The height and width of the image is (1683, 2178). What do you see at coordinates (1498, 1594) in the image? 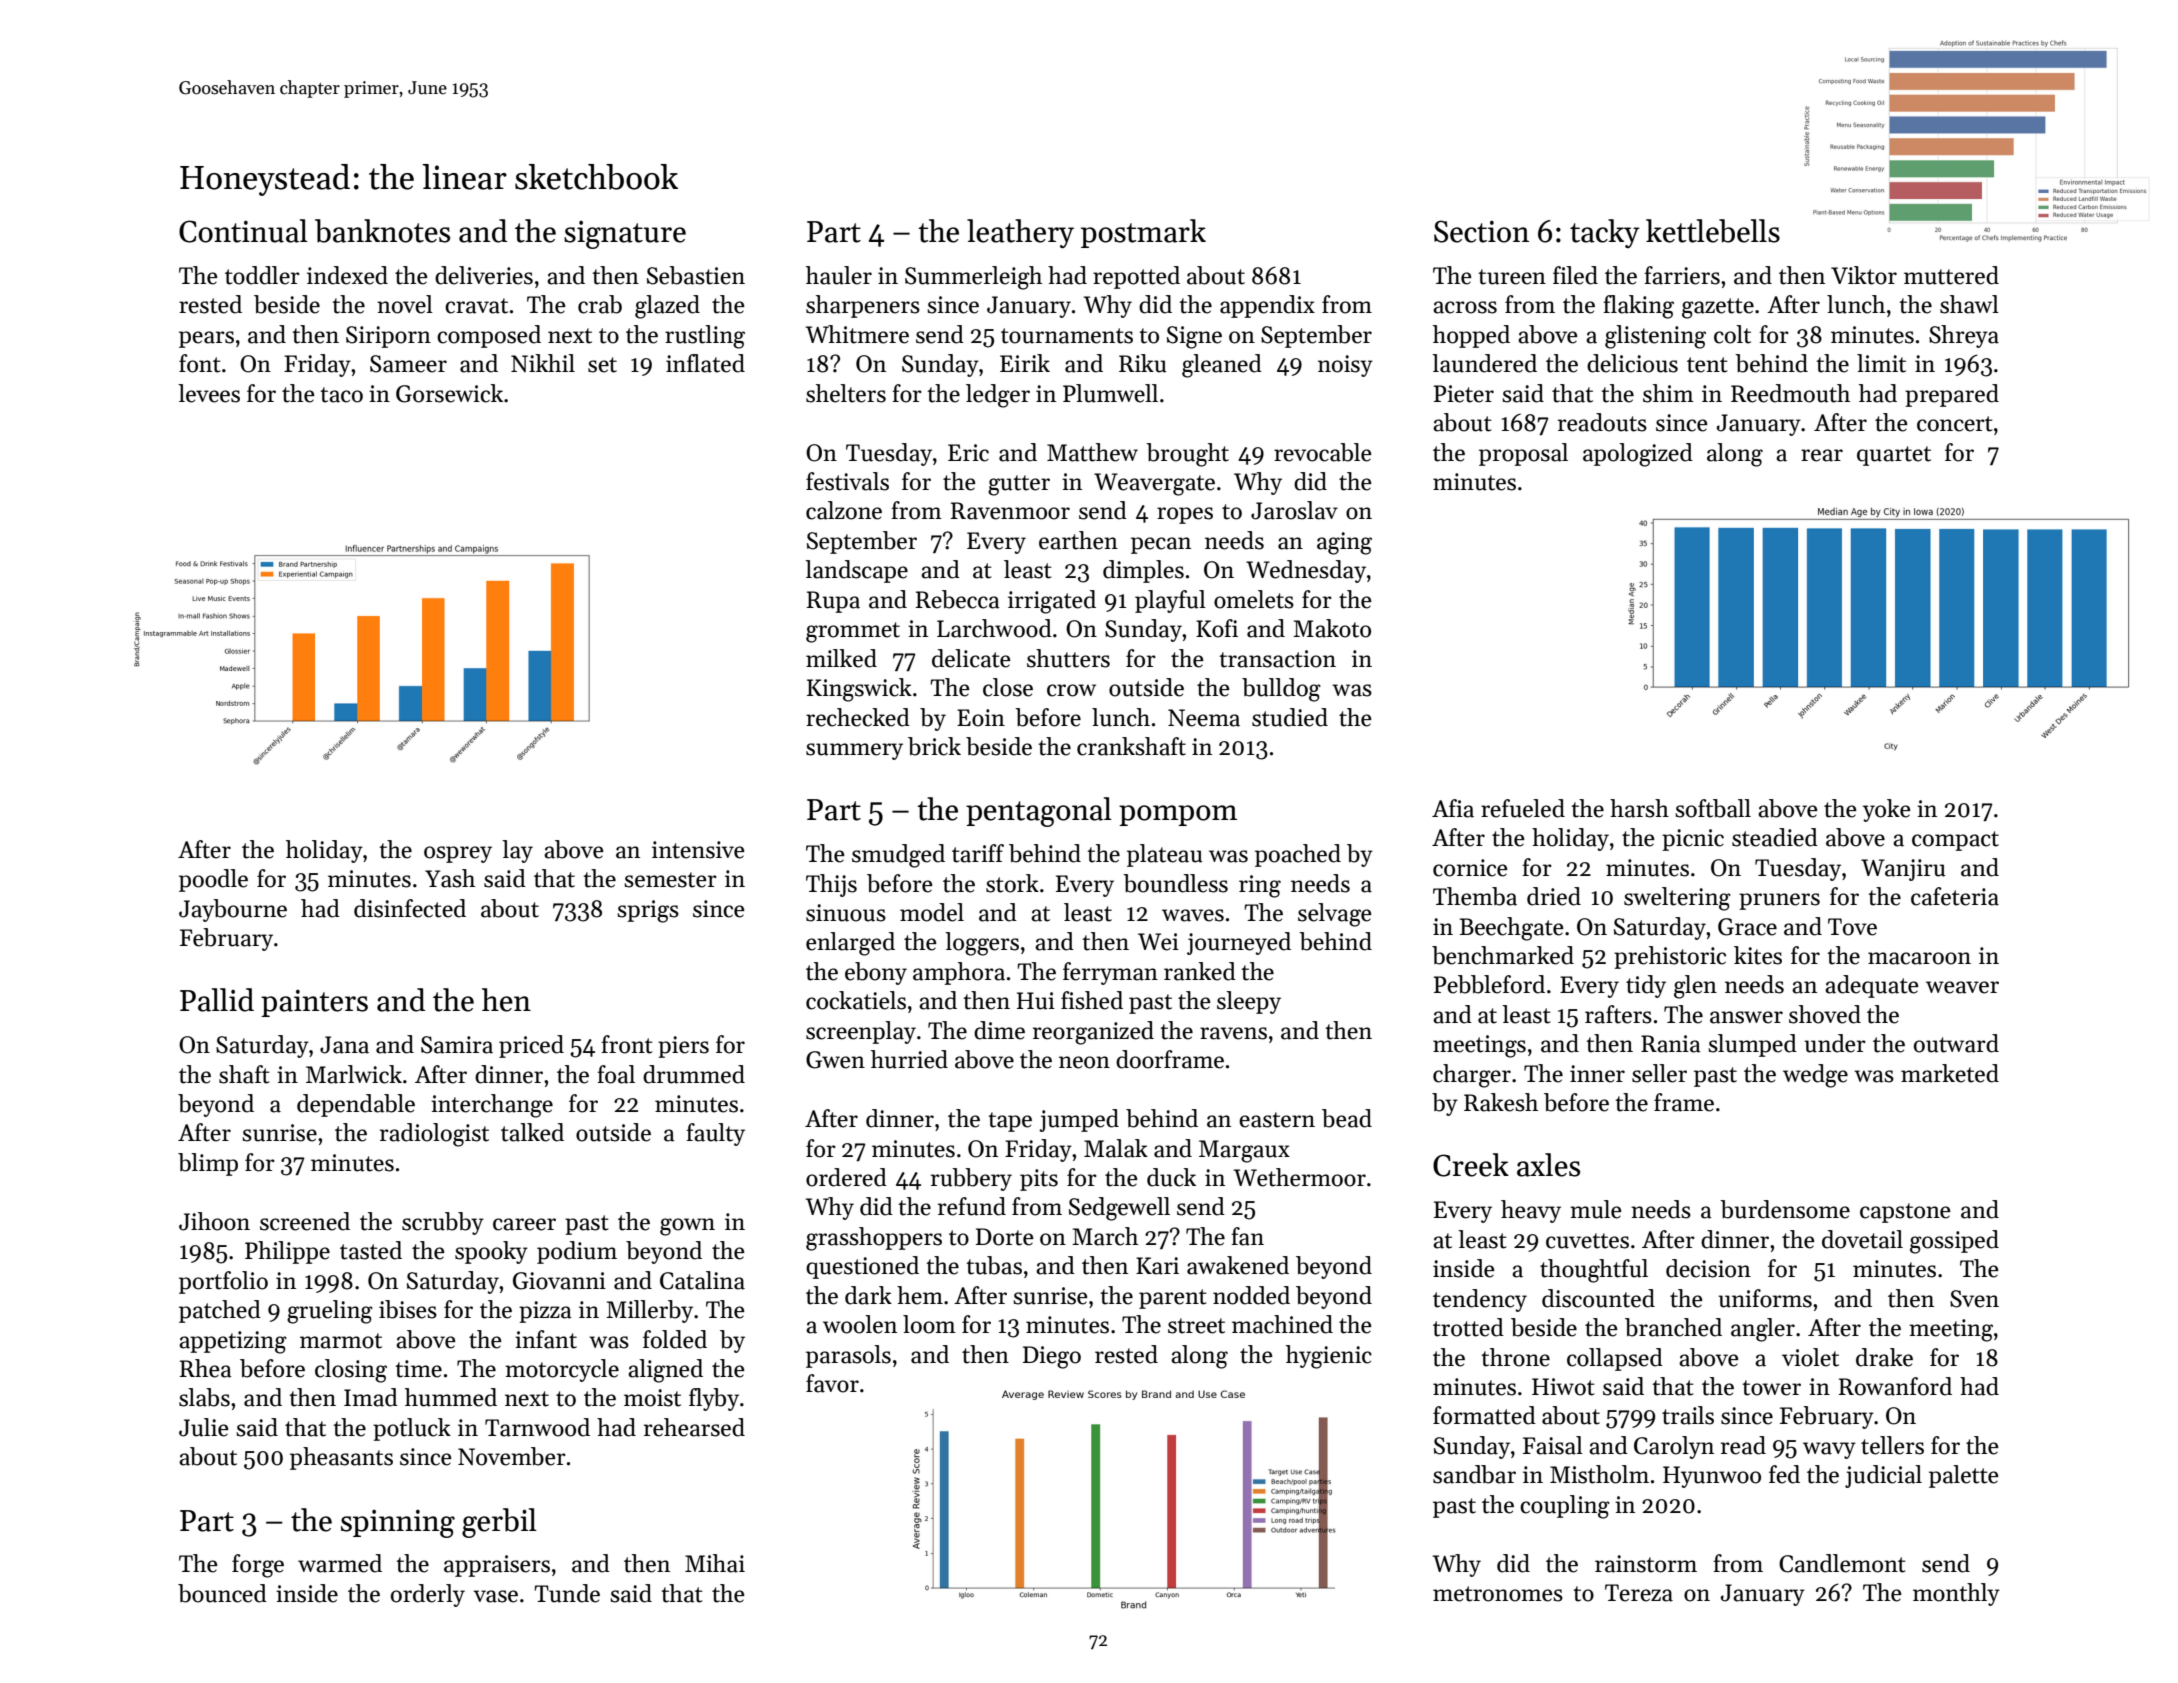
I see `metronomes` at bounding box center [1498, 1594].
